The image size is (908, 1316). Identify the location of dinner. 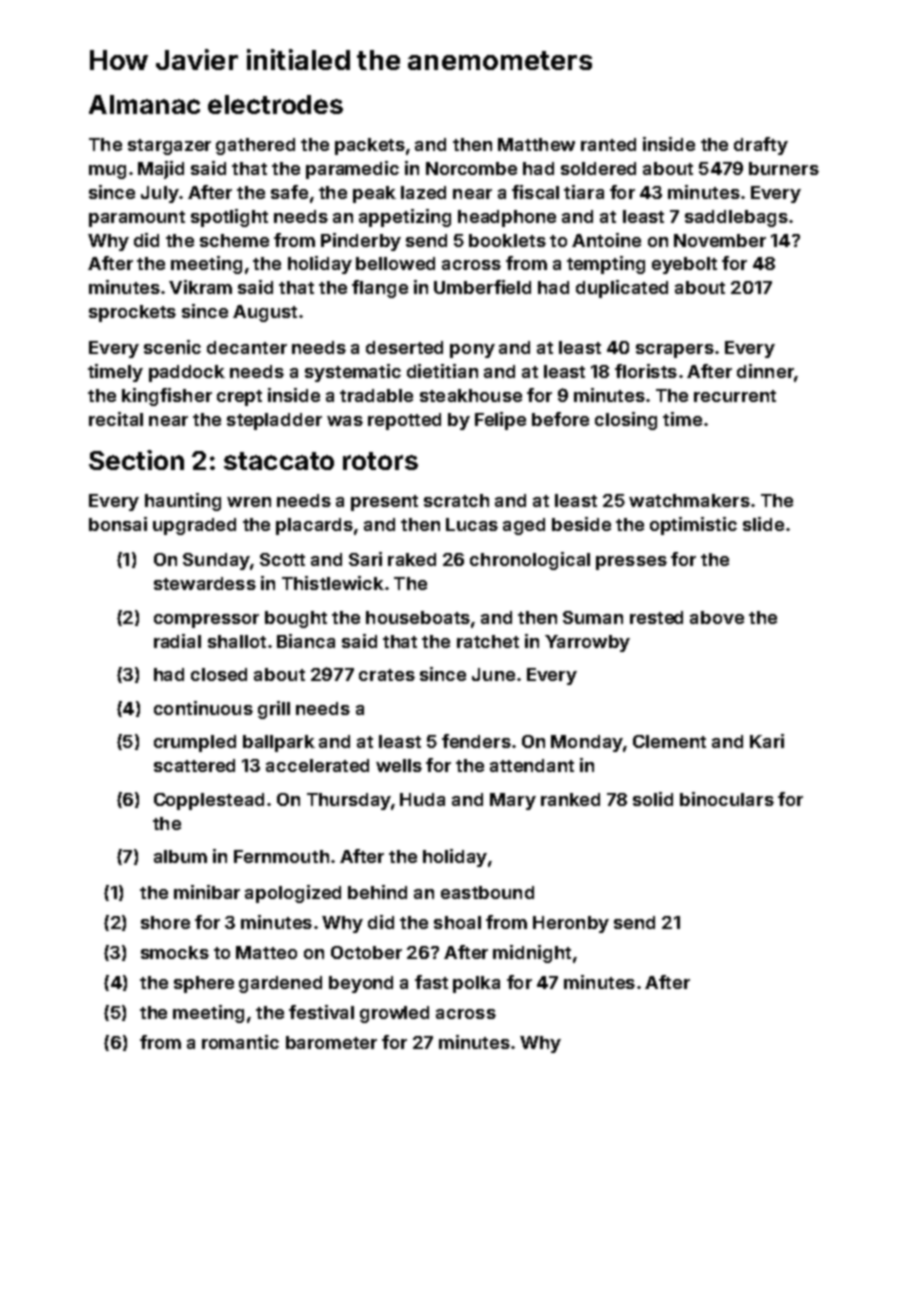
(765, 371).
